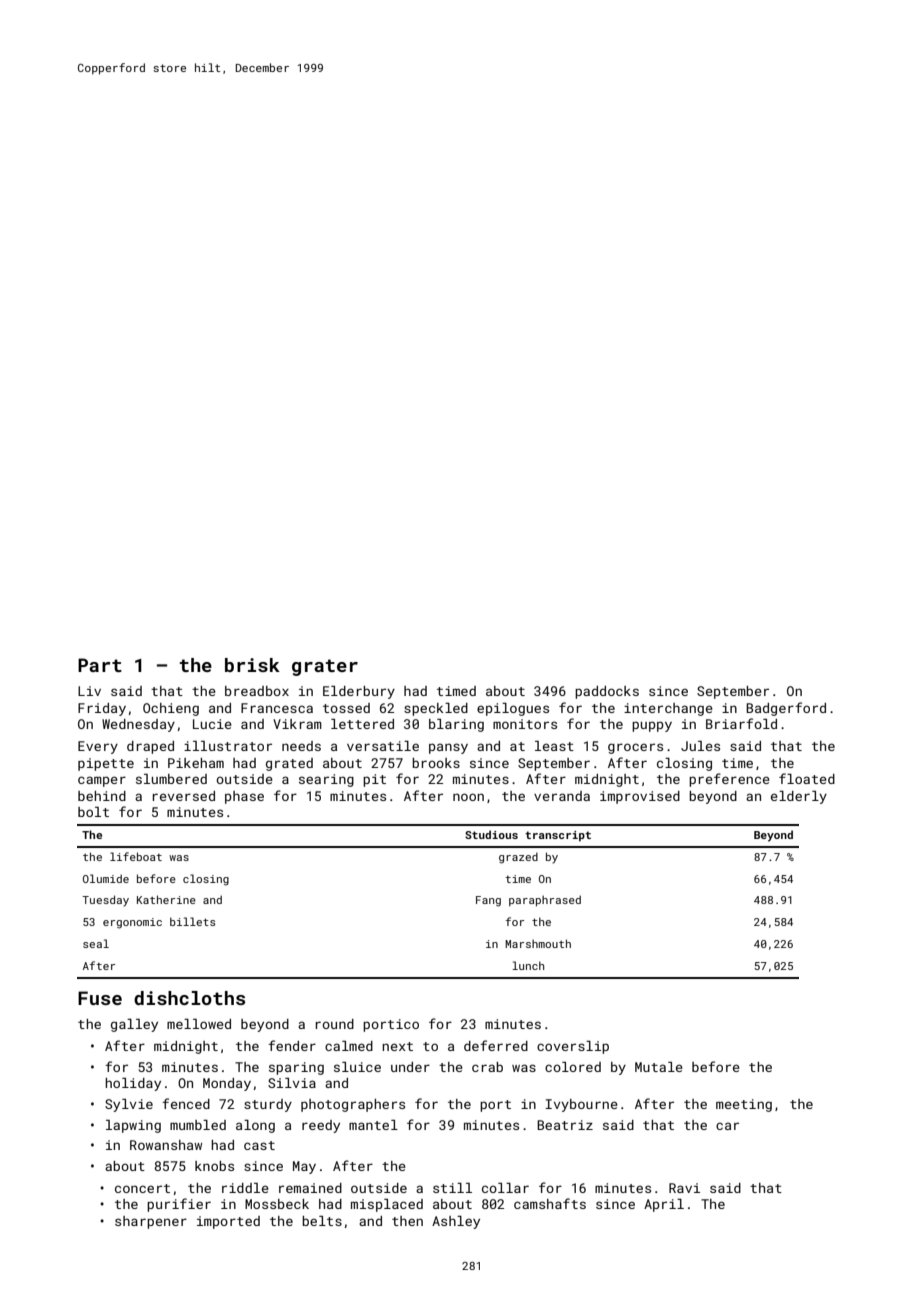  Describe the element at coordinates (513, 709) in the page. I see `epilogues` at that location.
